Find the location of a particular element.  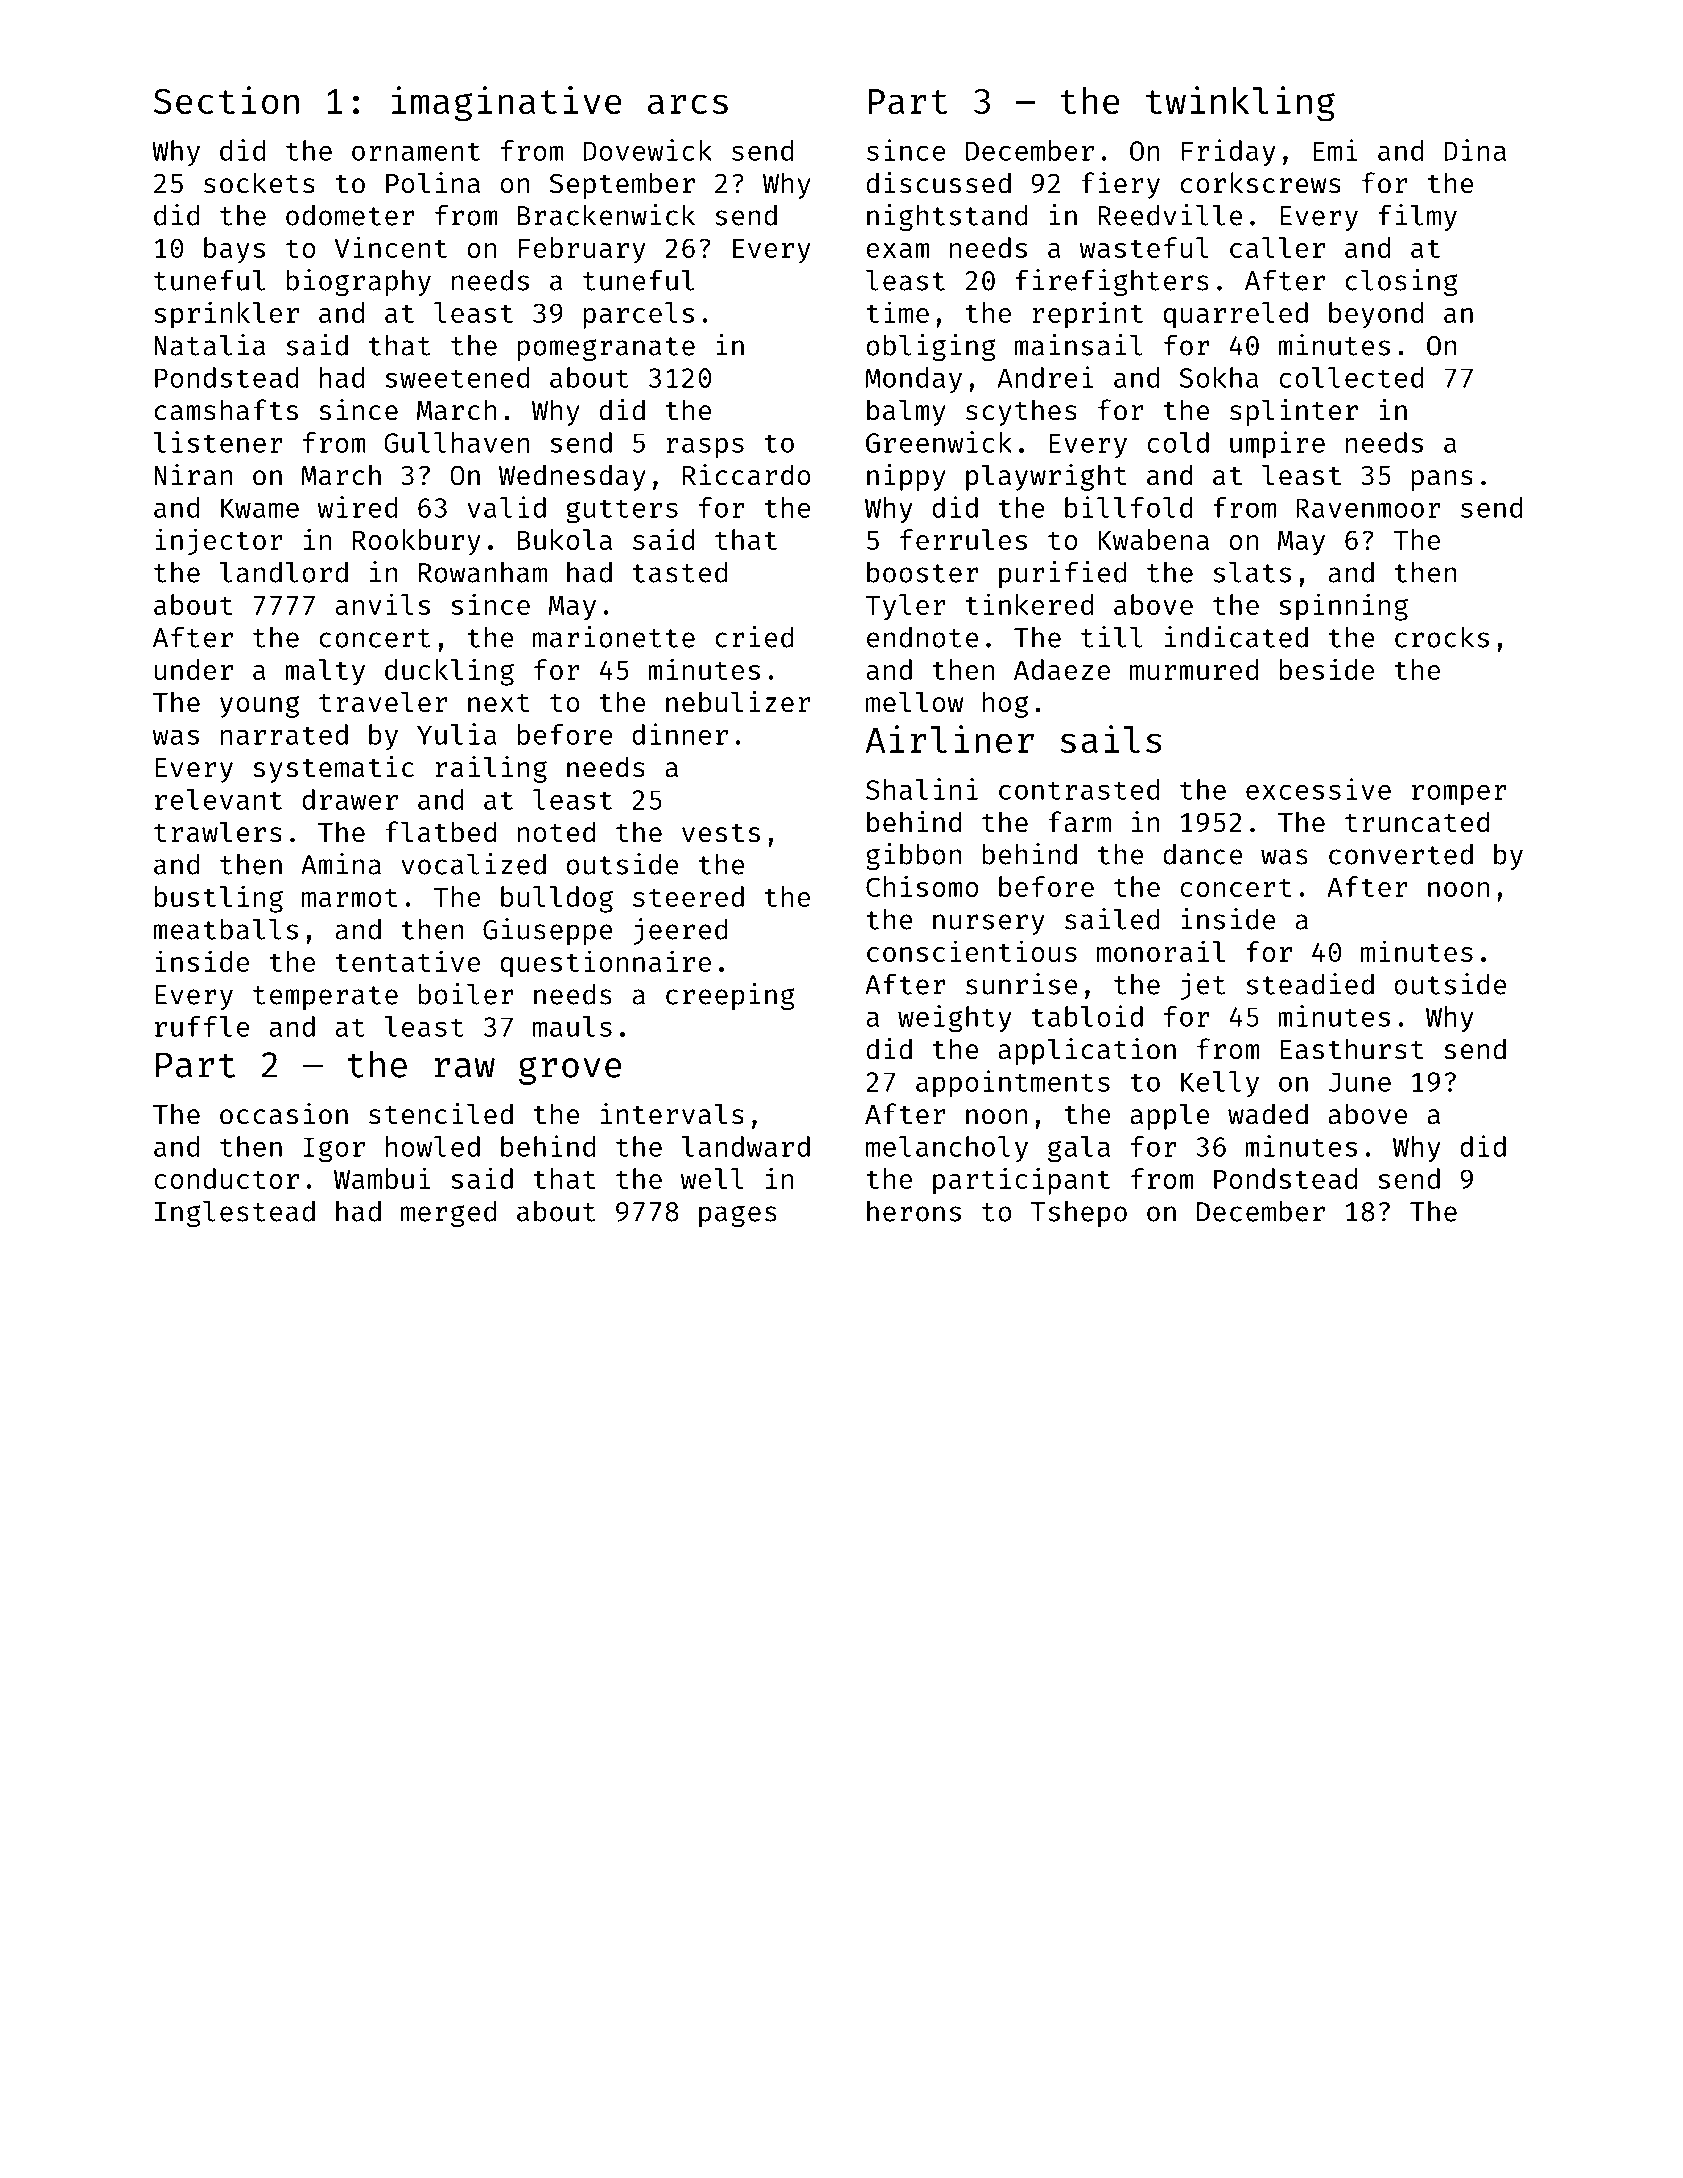

pages is located at coordinates (738, 1216).
